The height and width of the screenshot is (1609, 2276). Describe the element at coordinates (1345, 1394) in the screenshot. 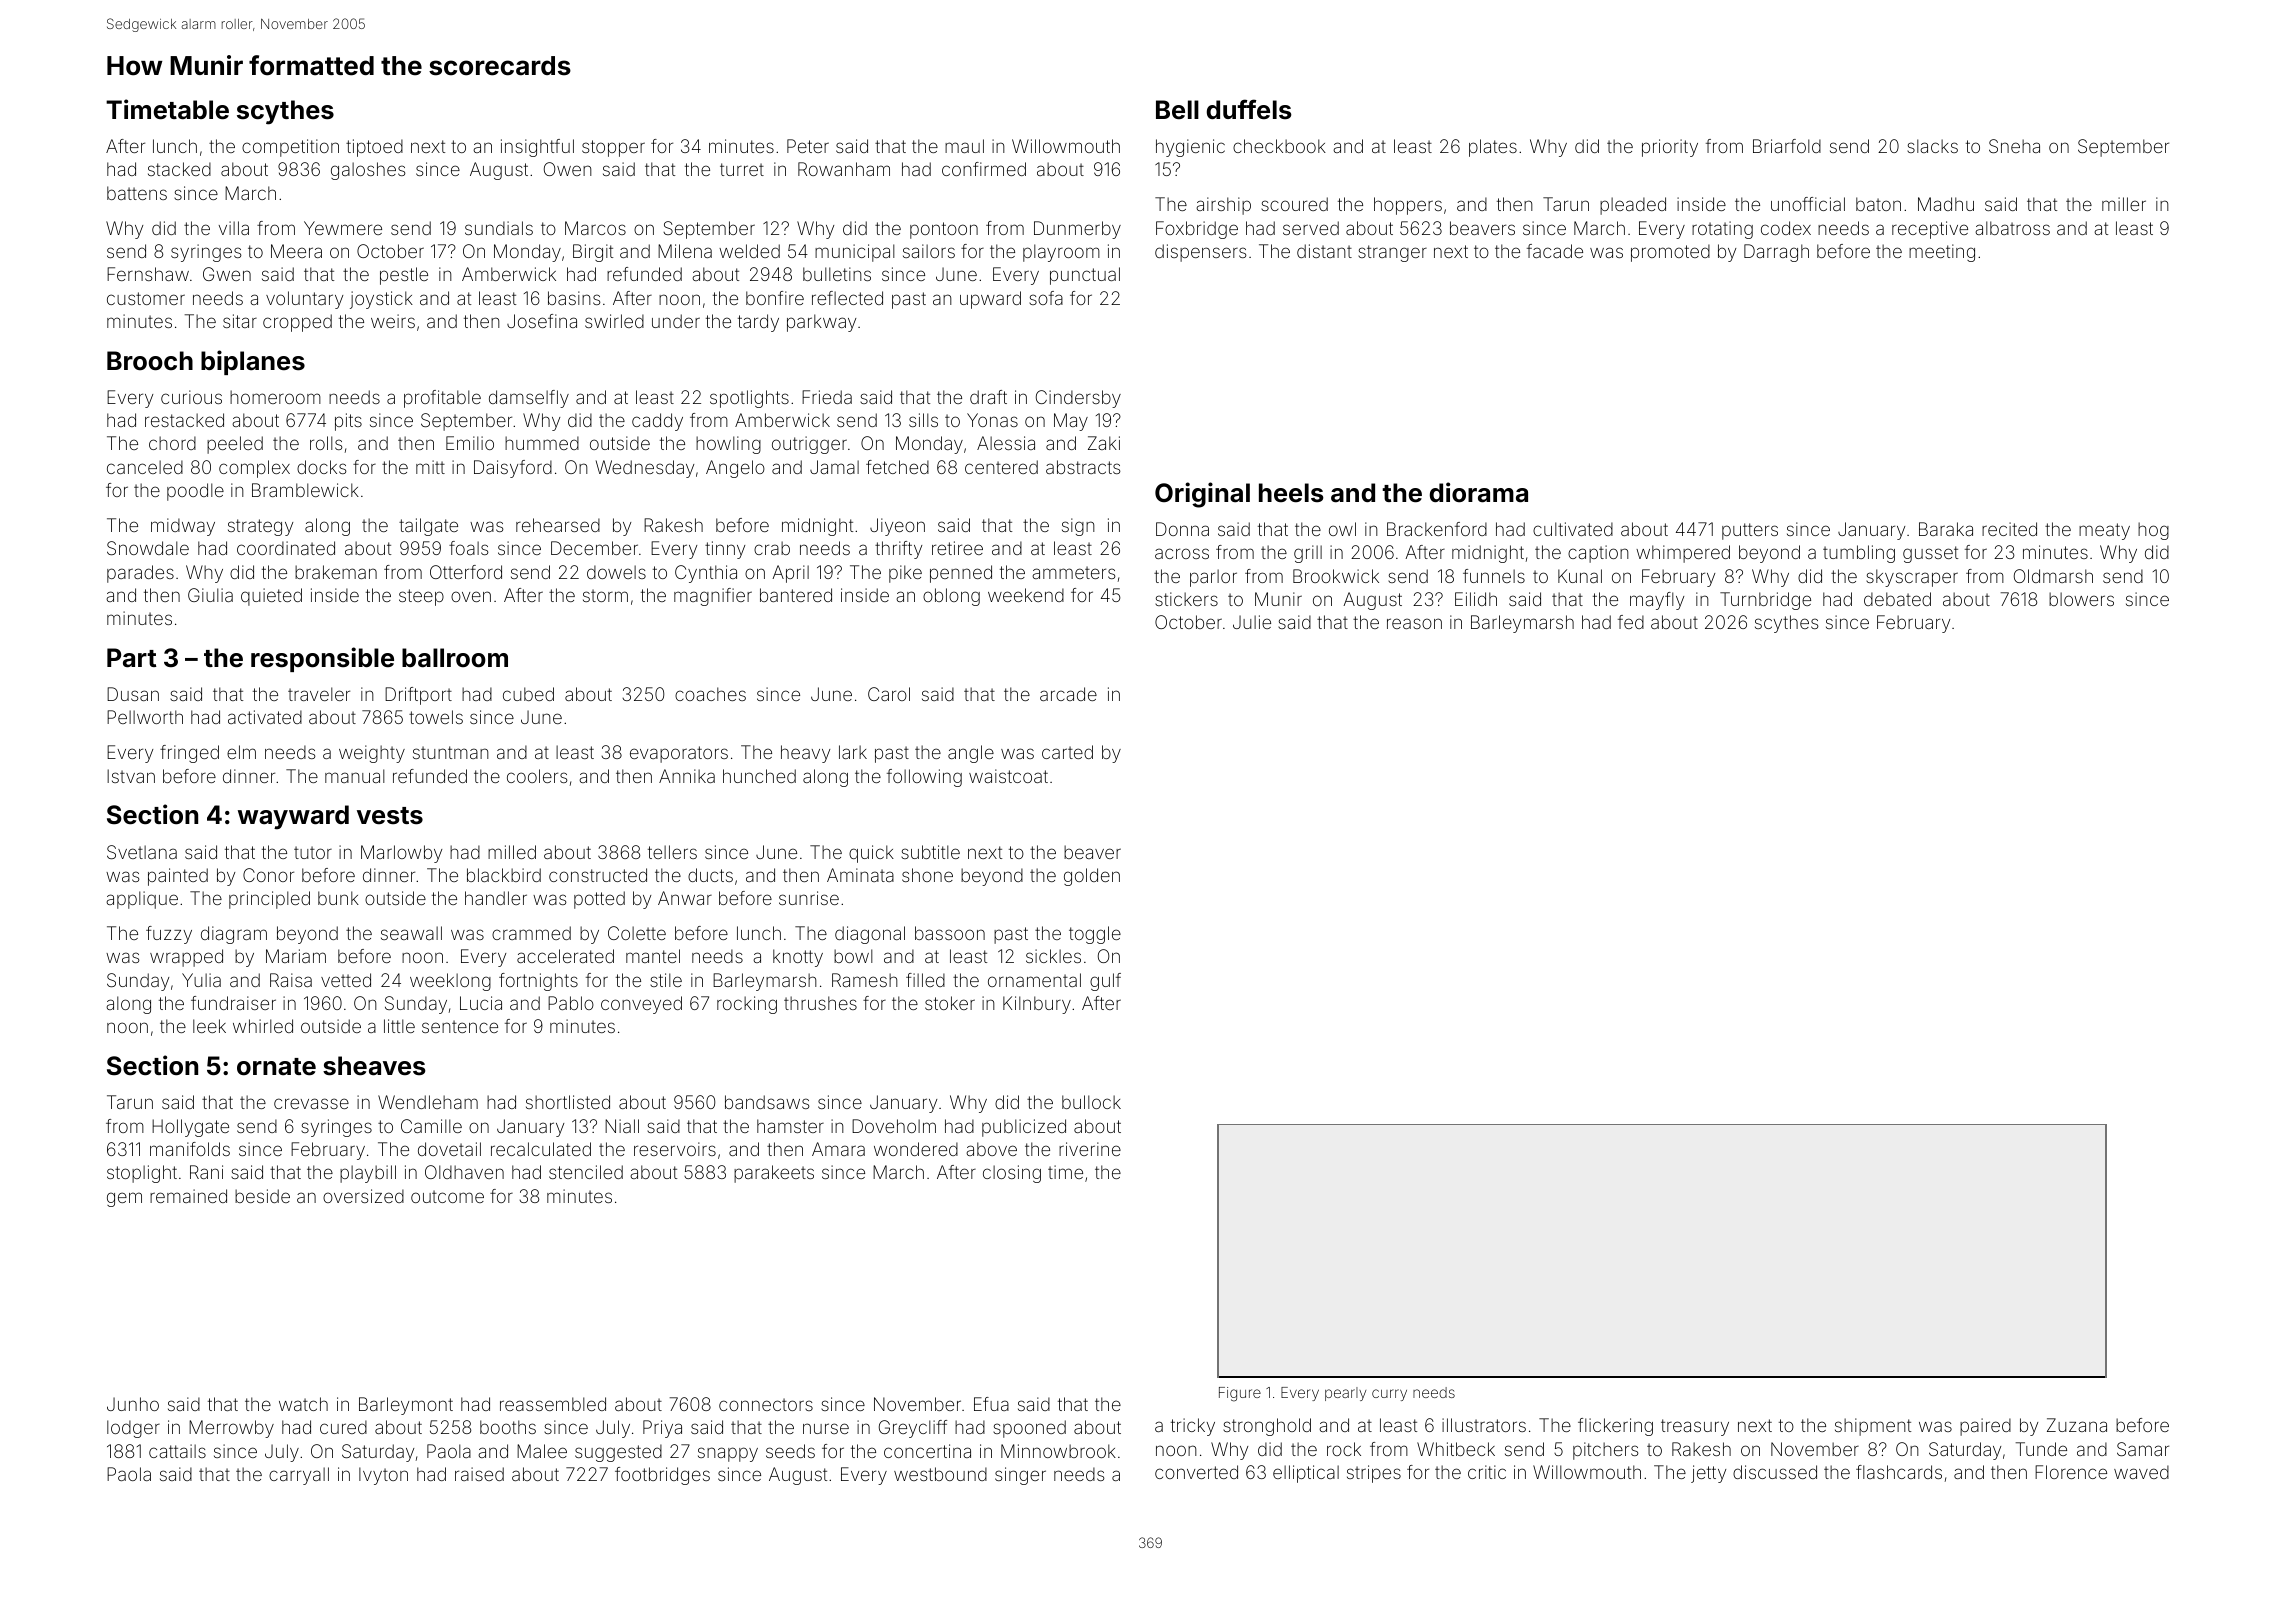

I see `pearly` at that location.
